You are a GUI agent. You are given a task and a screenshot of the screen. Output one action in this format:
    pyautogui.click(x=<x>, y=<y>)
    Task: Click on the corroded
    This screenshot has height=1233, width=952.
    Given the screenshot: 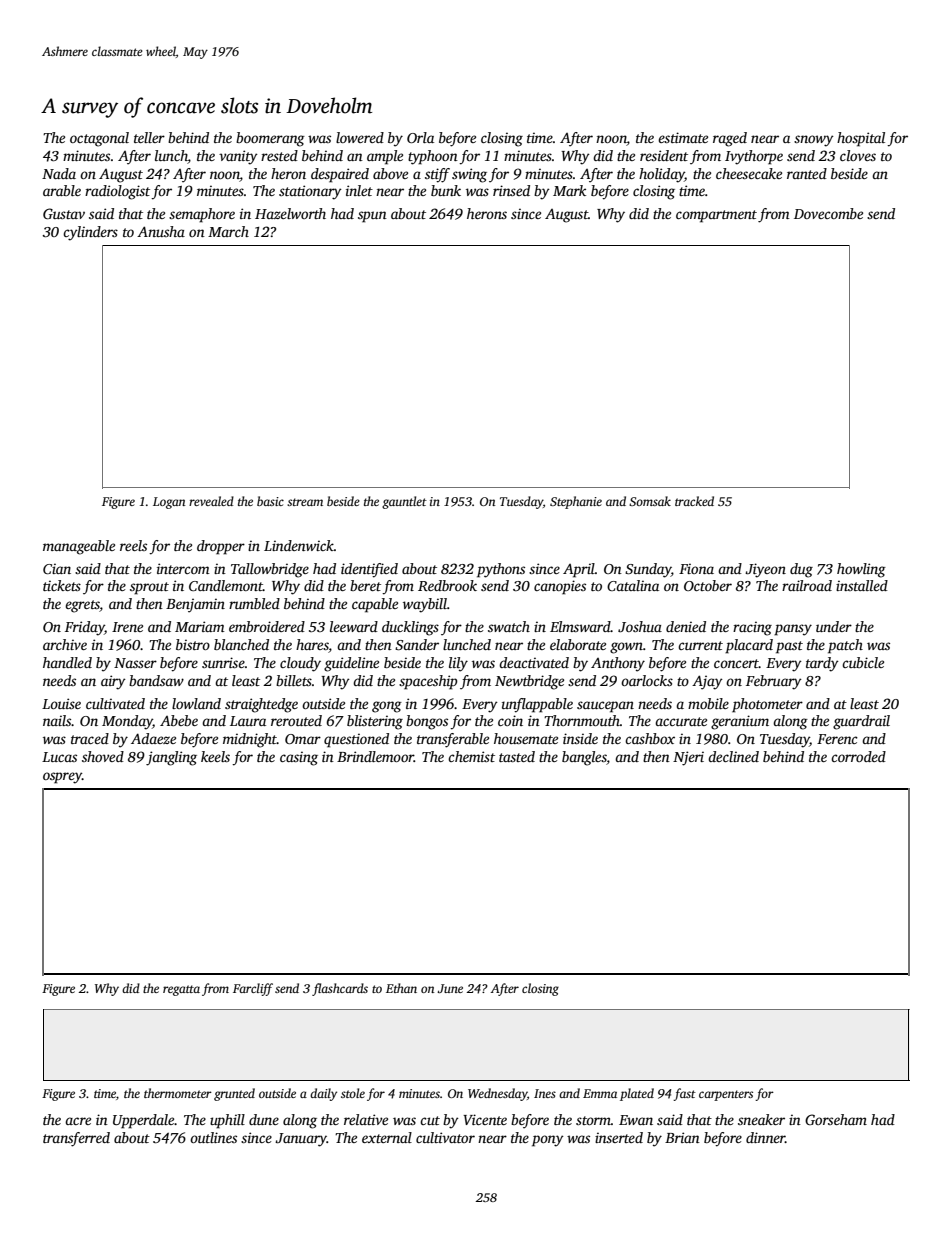 What is the action you would take?
    pyautogui.click(x=858, y=756)
